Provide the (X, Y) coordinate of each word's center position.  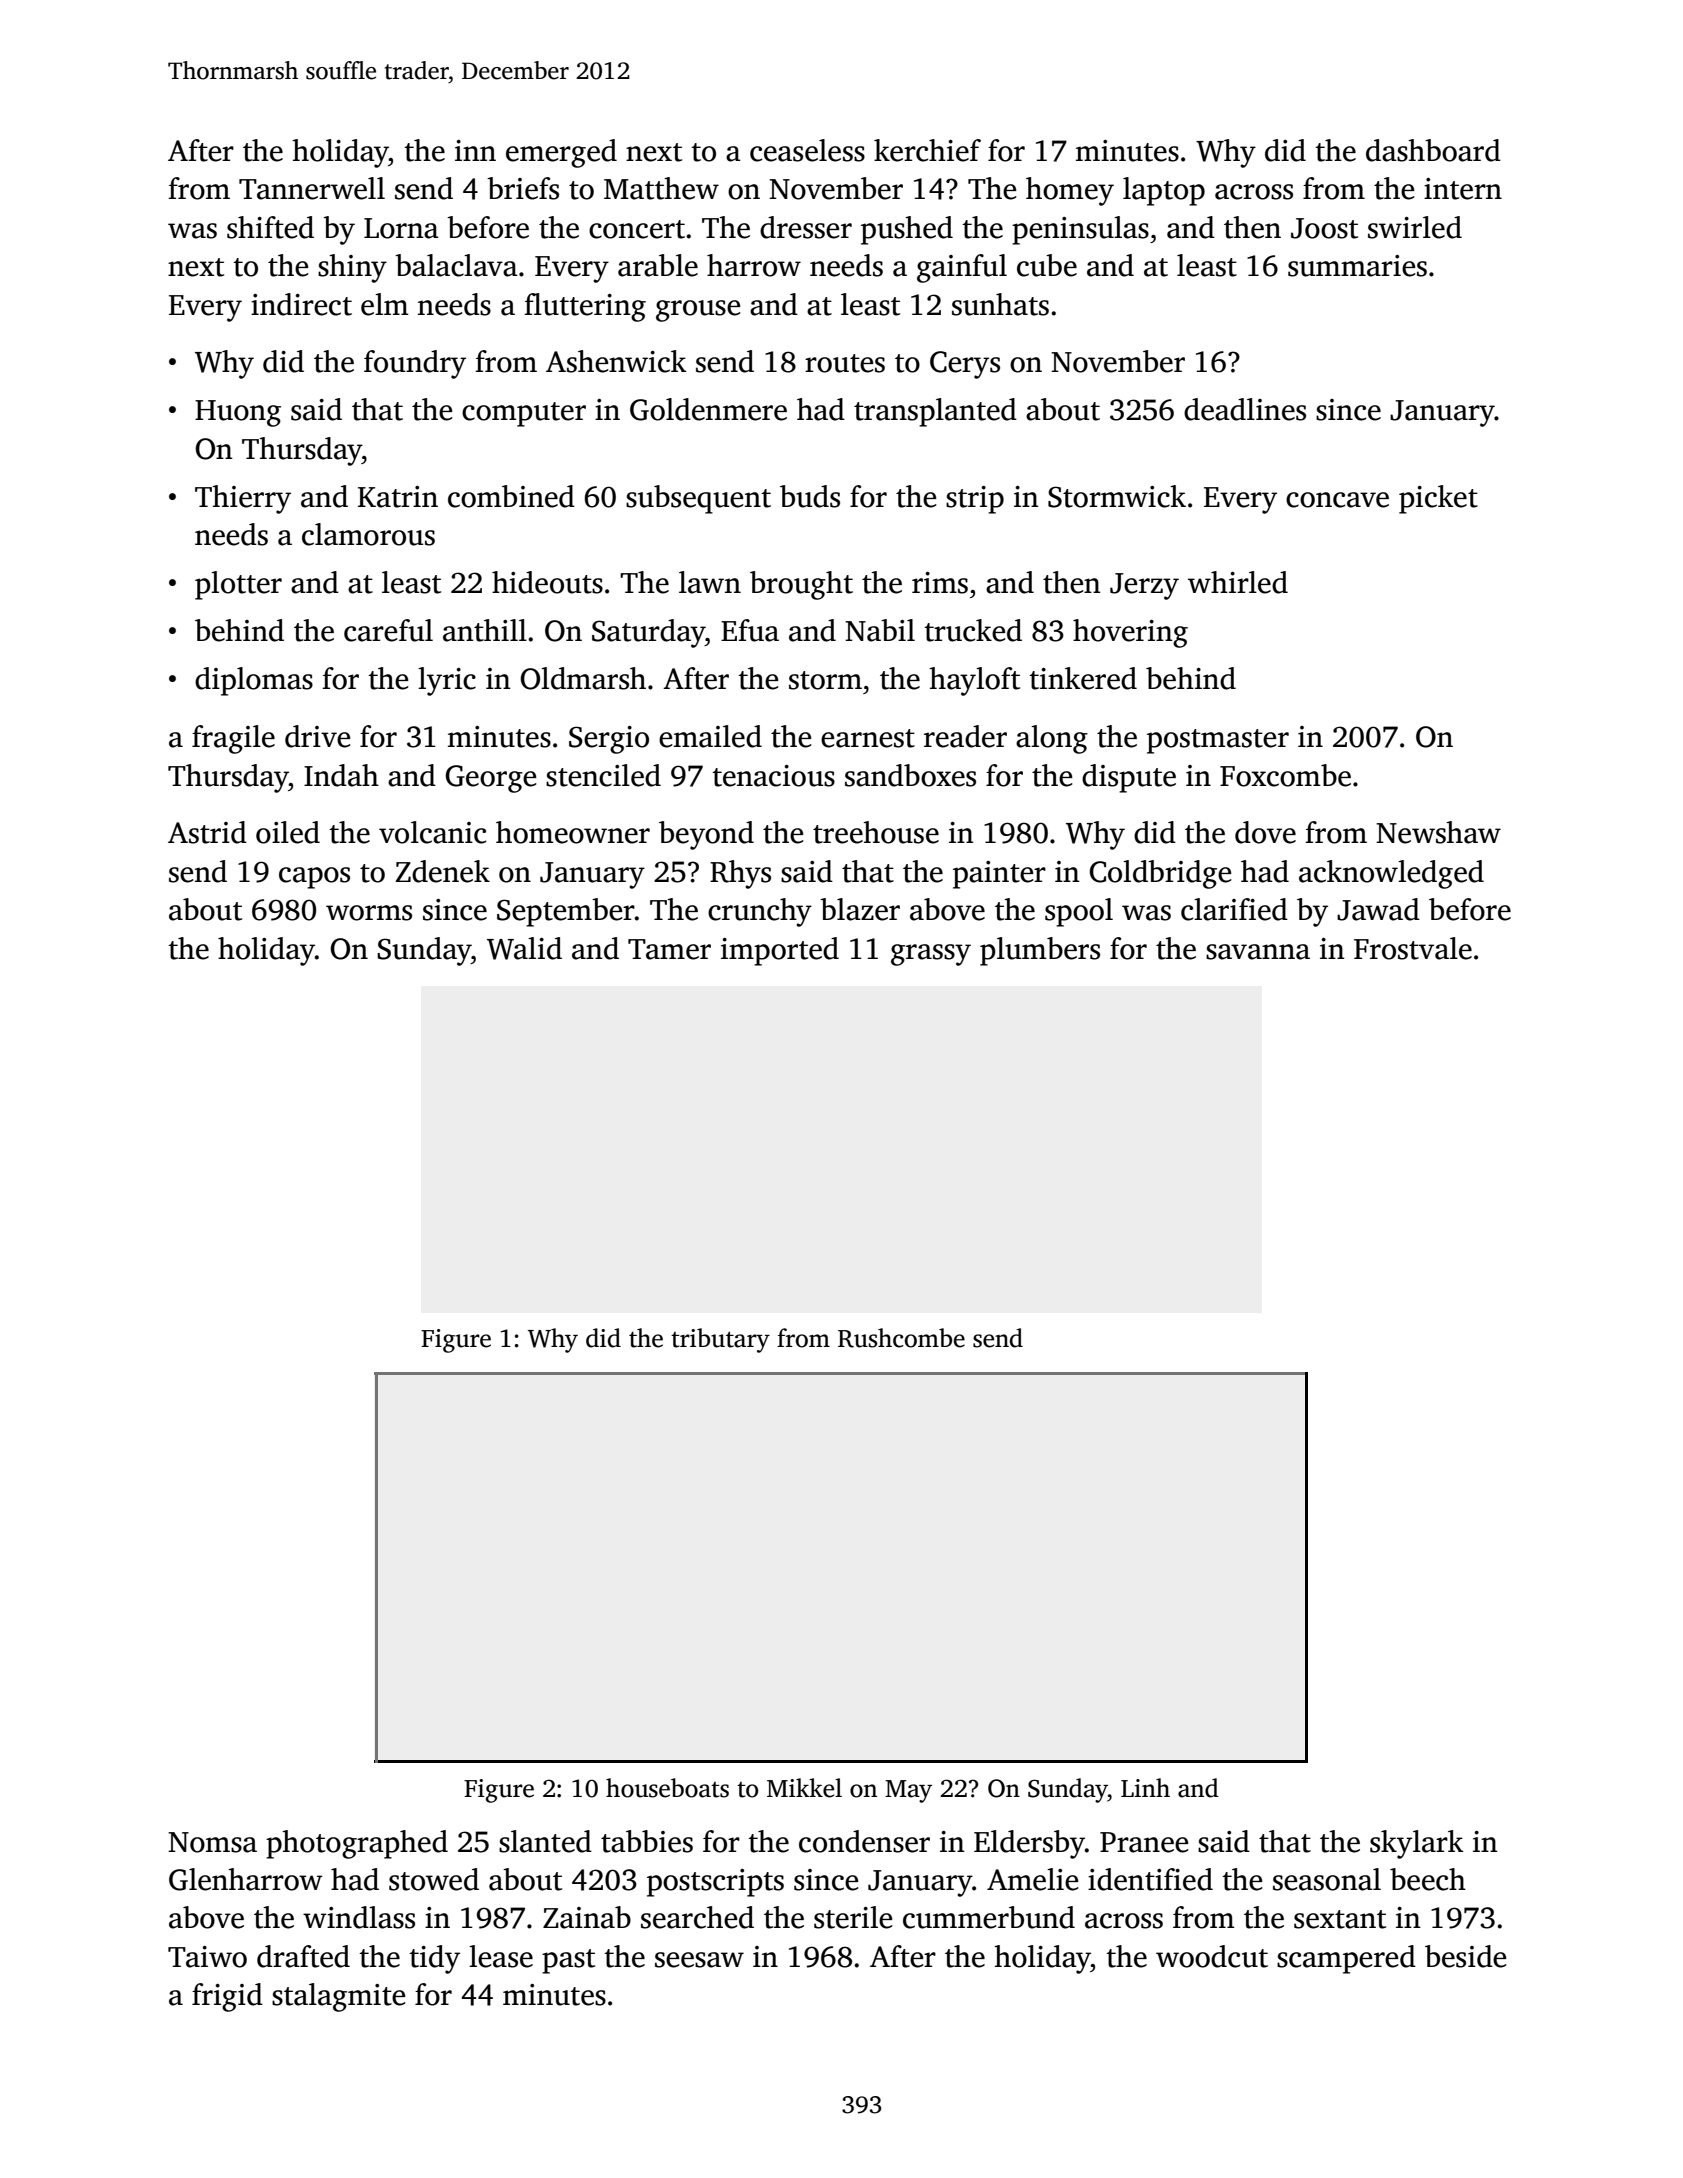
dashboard (1433, 150)
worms (369, 913)
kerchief (927, 150)
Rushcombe (901, 1338)
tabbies (647, 1841)
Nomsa (212, 1842)
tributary (720, 1340)
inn (475, 150)
